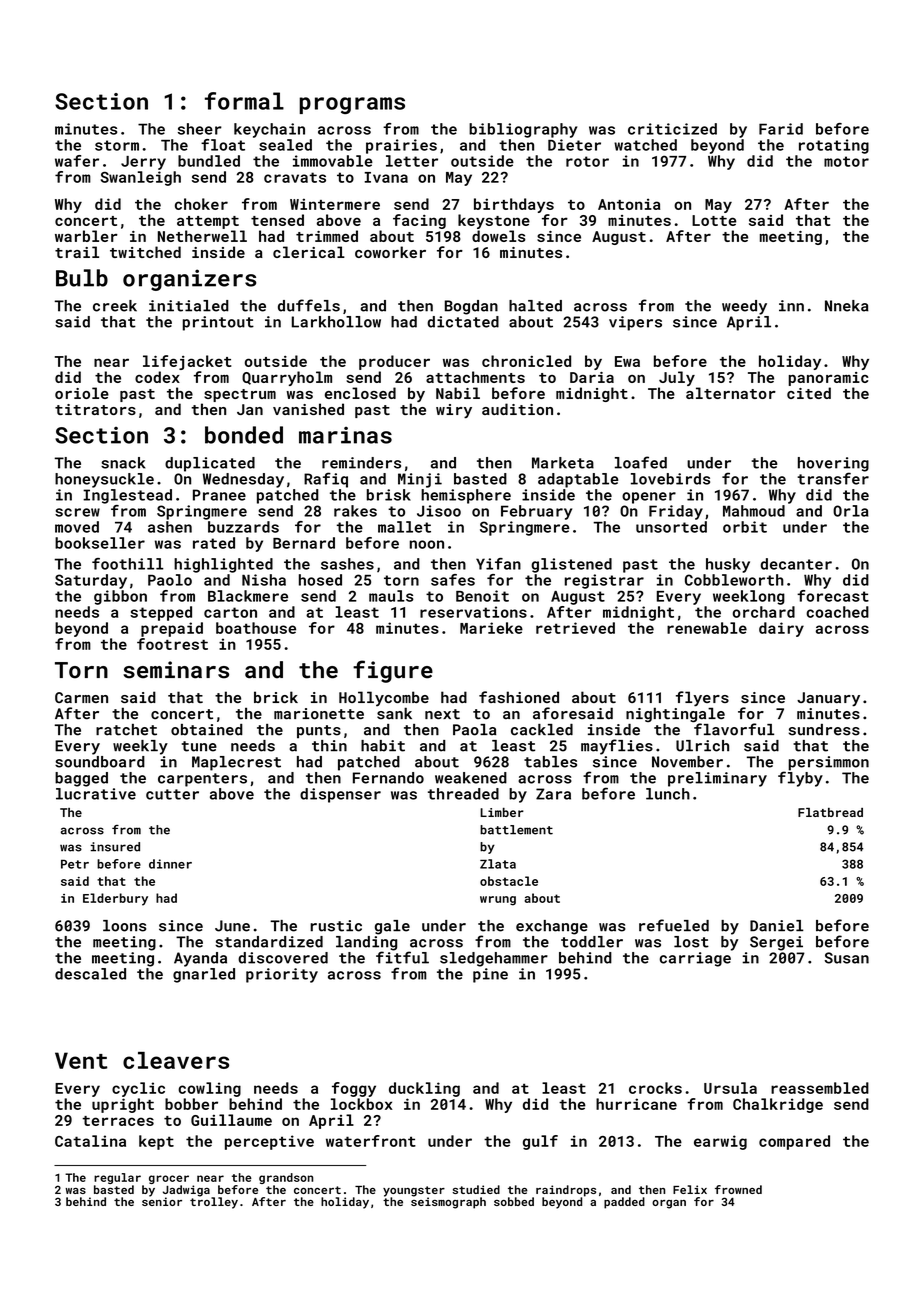 The height and width of the page is (1308, 924). What do you see at coordinates (176, 670) in the page?
I see `seminars` at bounding box center [176, 670].
